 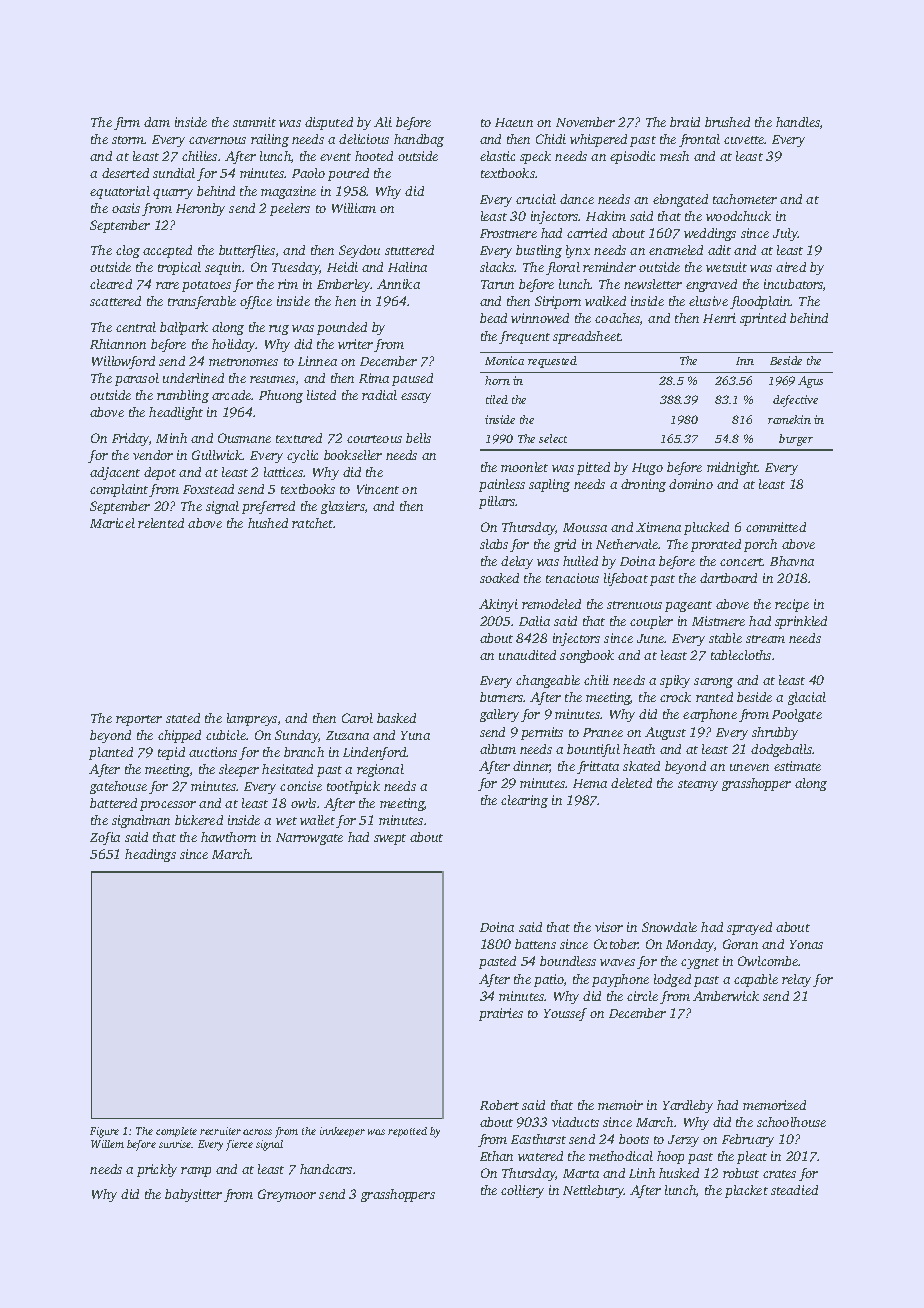 What do you see at coordinates (329, 123) in the document?
I see `disputed` at bounding box center [329, 123].
